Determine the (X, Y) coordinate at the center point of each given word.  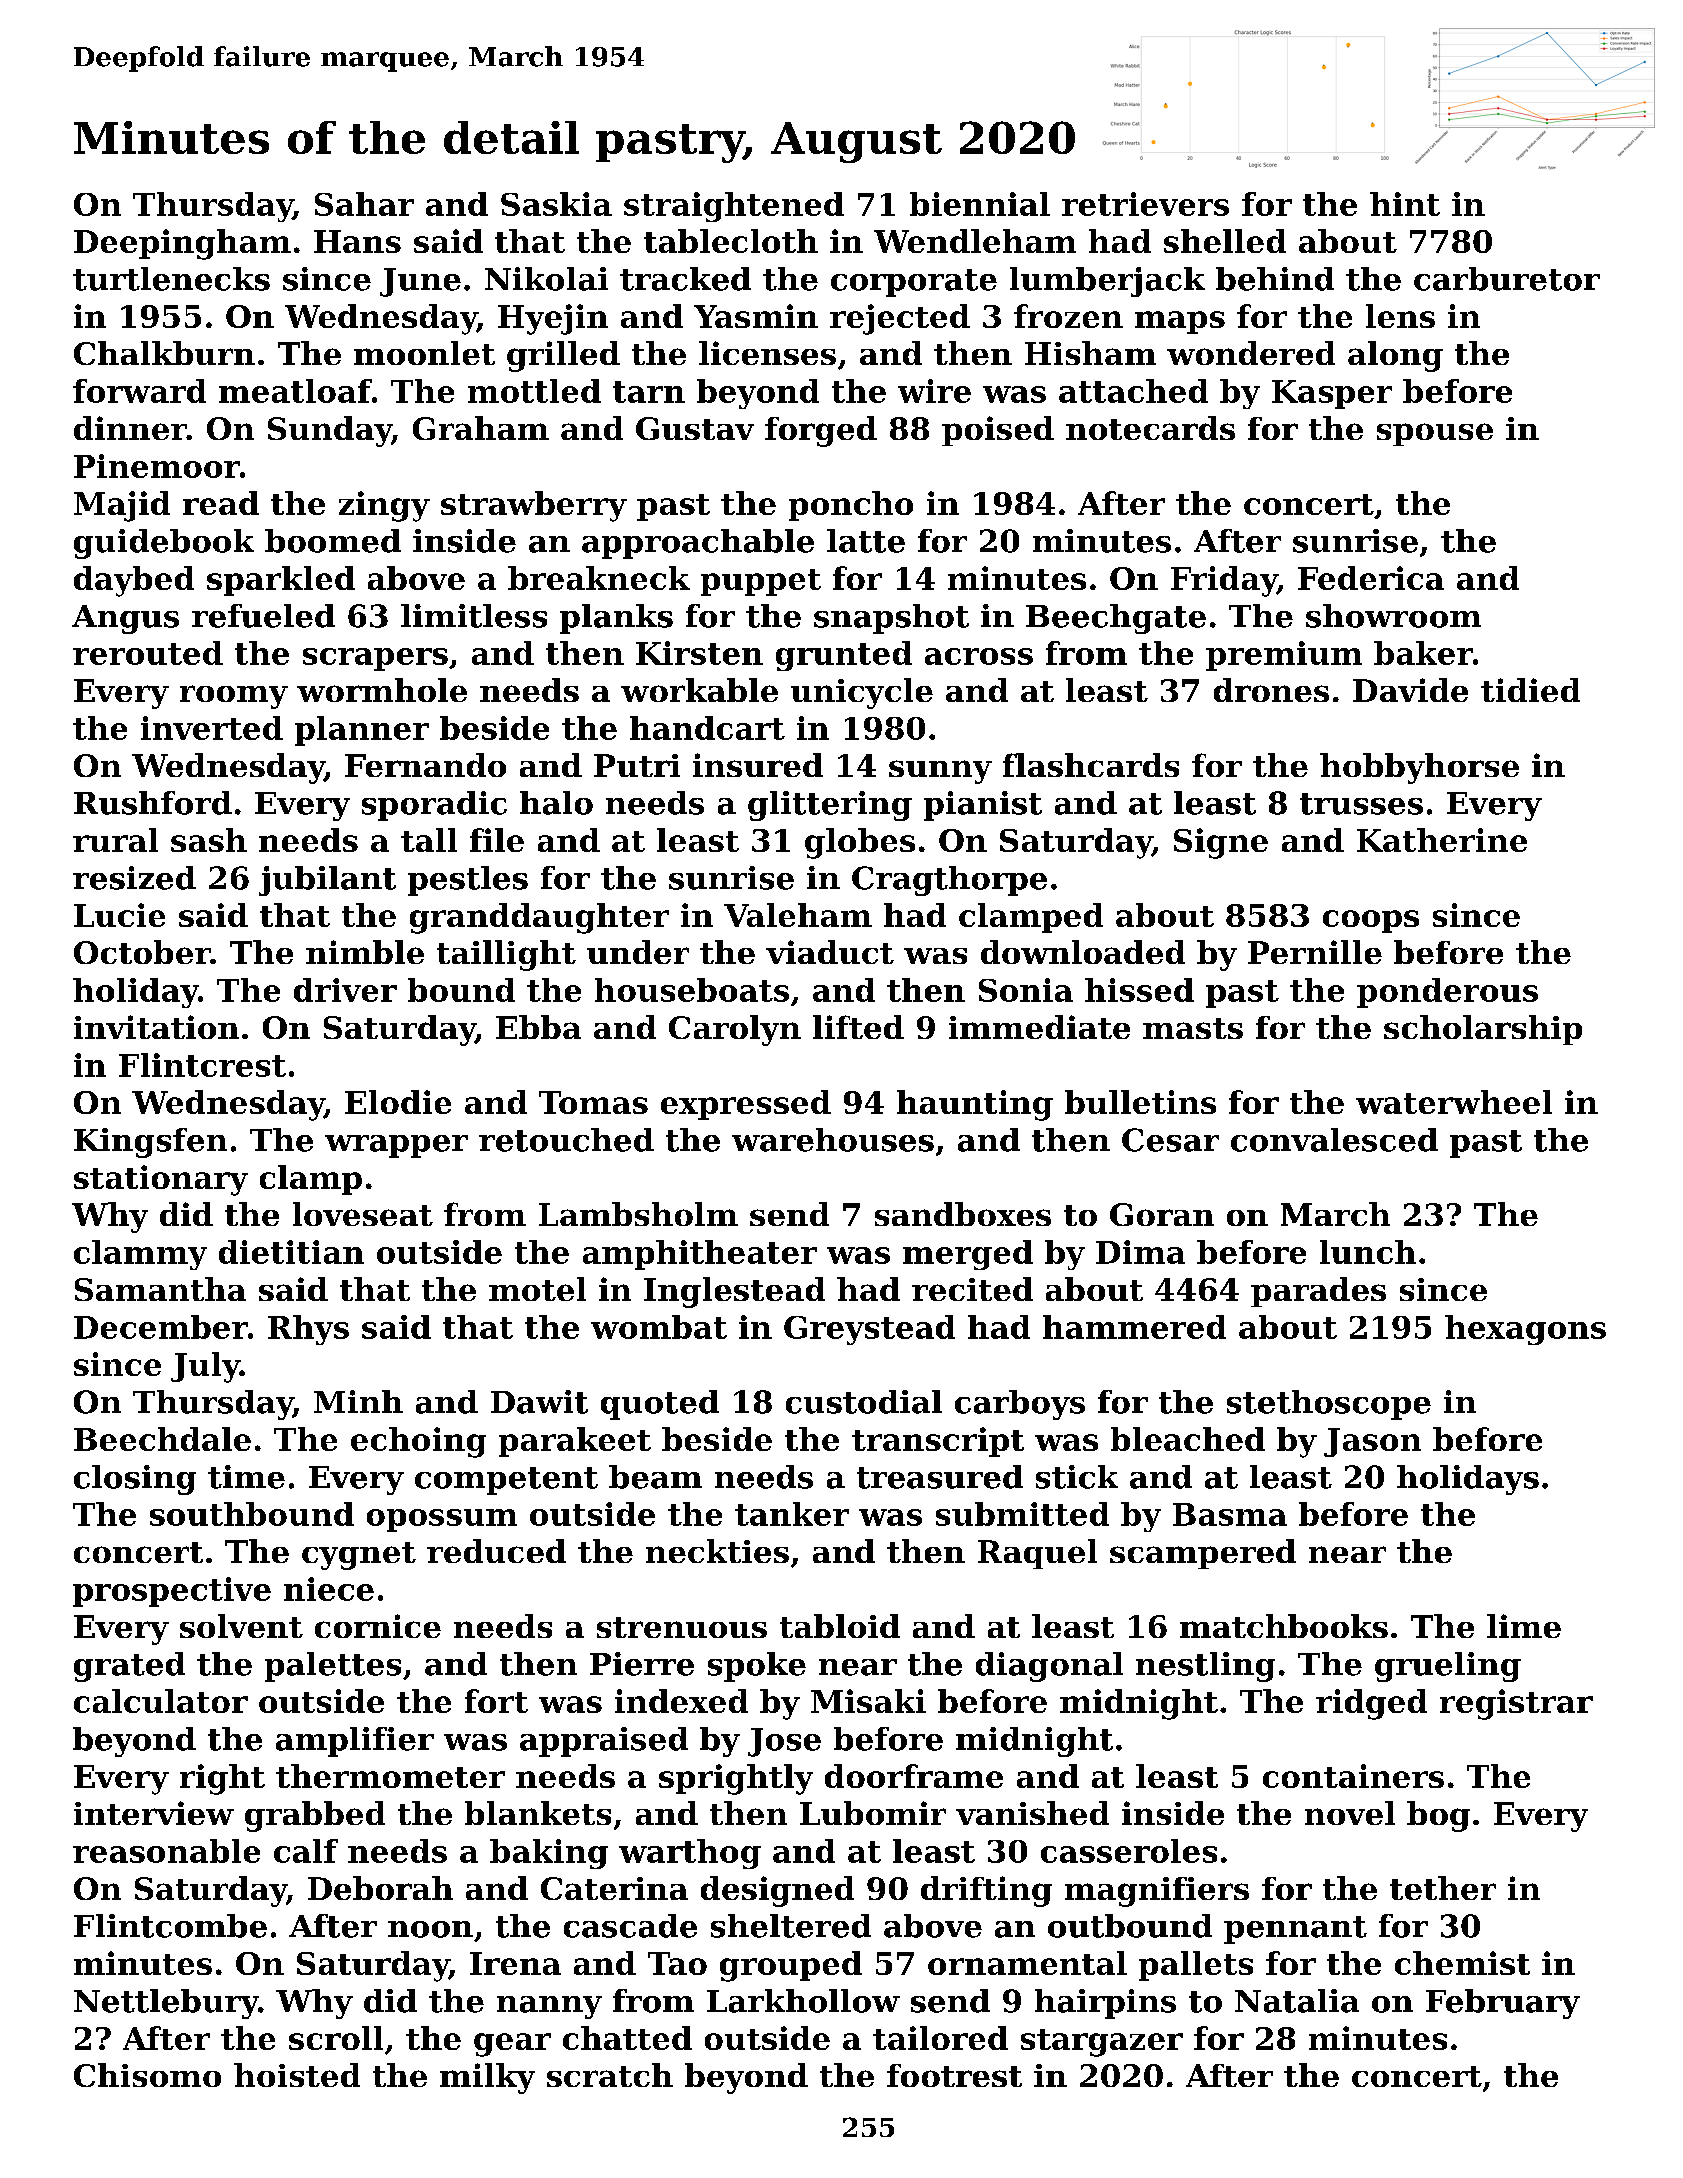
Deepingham (182, 244)
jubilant (327, 881)
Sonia (1026, 990)
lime (1524, 1626)
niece (329, 1589)
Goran (1162, 1214)
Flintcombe (170, 1926)
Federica (1371, 578)
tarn (649, 392)
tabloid (840, 1626)
